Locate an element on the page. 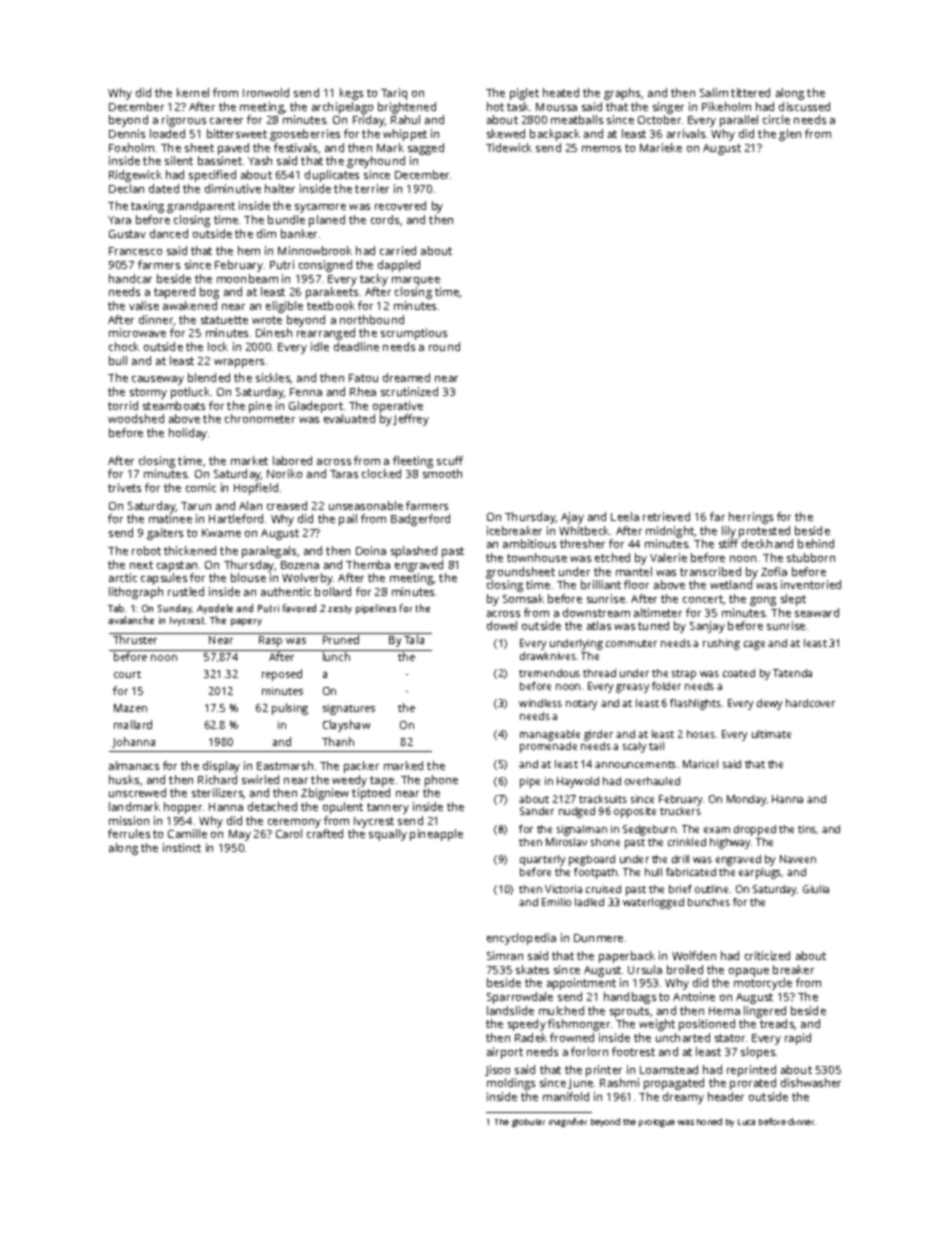  Hema is located at coordinates (724, 1011).
